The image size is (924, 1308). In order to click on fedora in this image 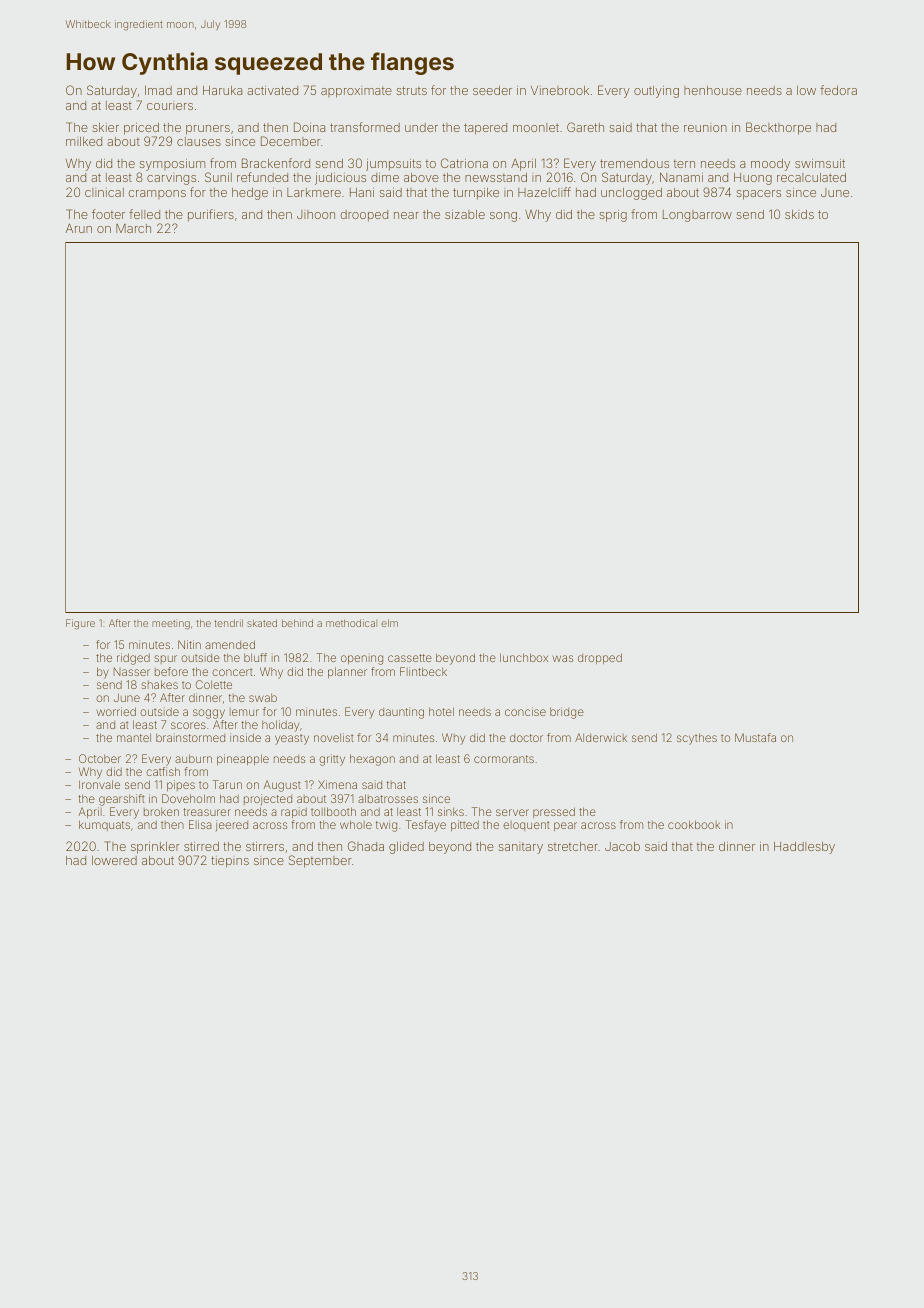, I will do `click(838, 90)`.
